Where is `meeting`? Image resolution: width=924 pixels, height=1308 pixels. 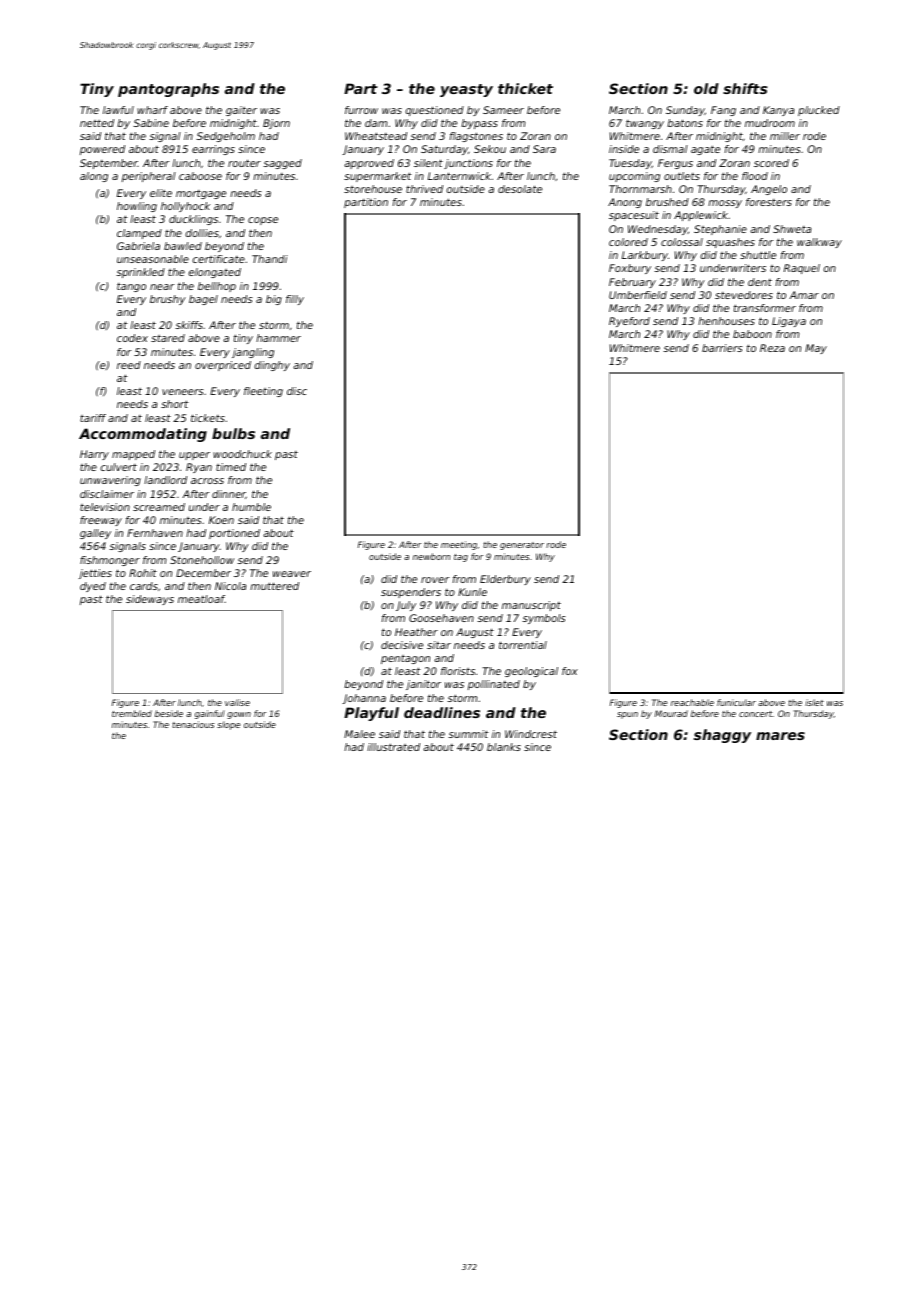 meeting is located at coordinates (459, 545).
